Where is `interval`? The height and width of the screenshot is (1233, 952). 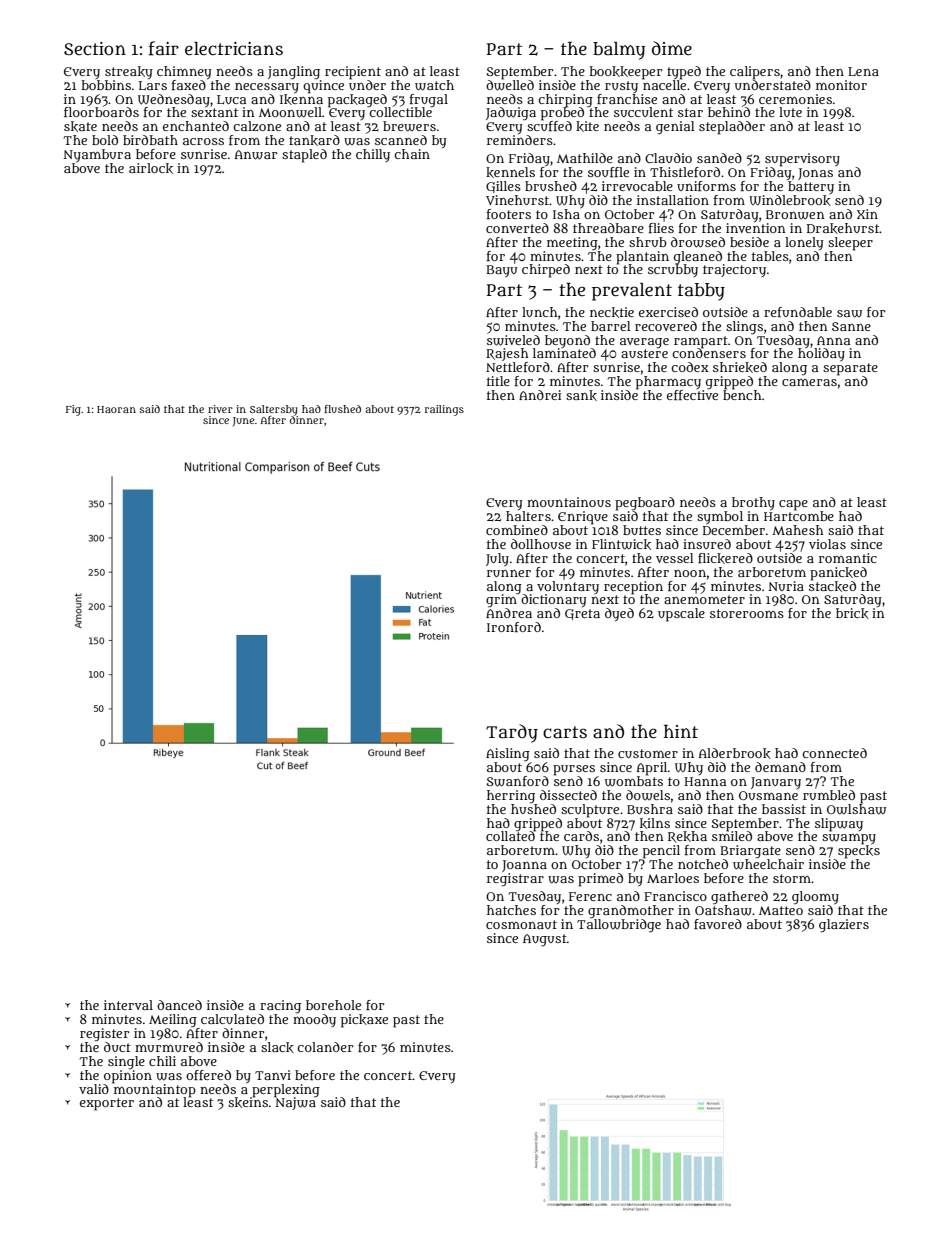
interval is located at coordinates (128, 1005).
